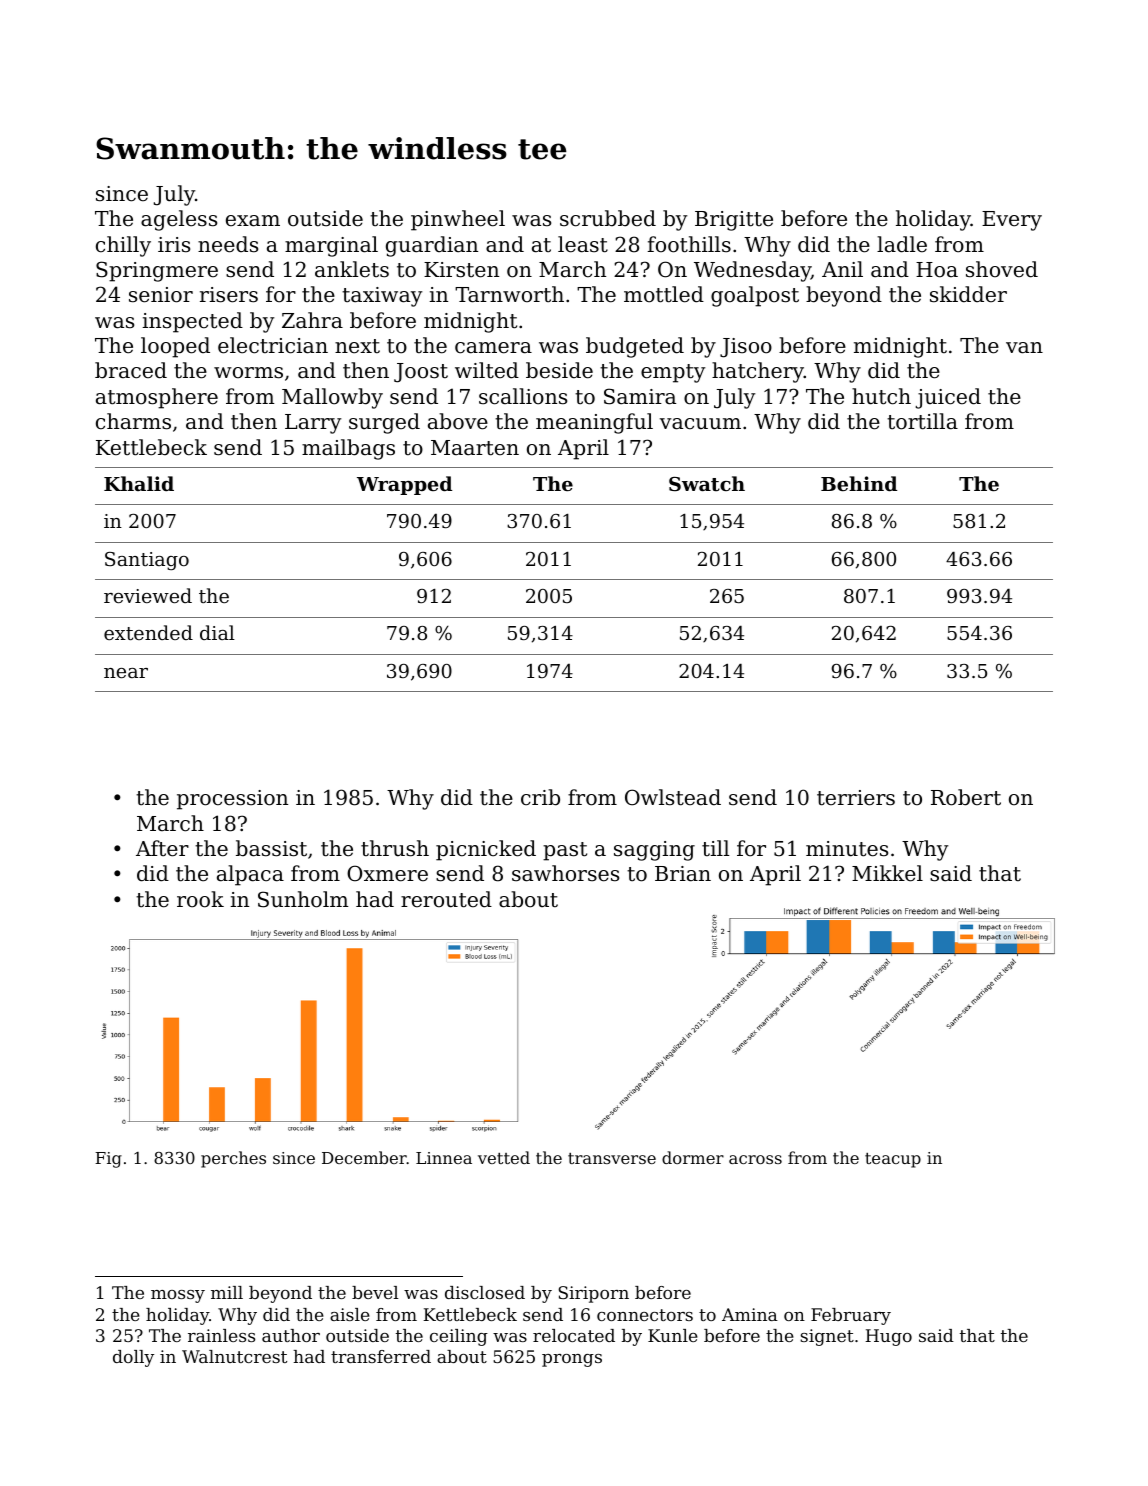  I want to click on ageless, so click(179, 220).
